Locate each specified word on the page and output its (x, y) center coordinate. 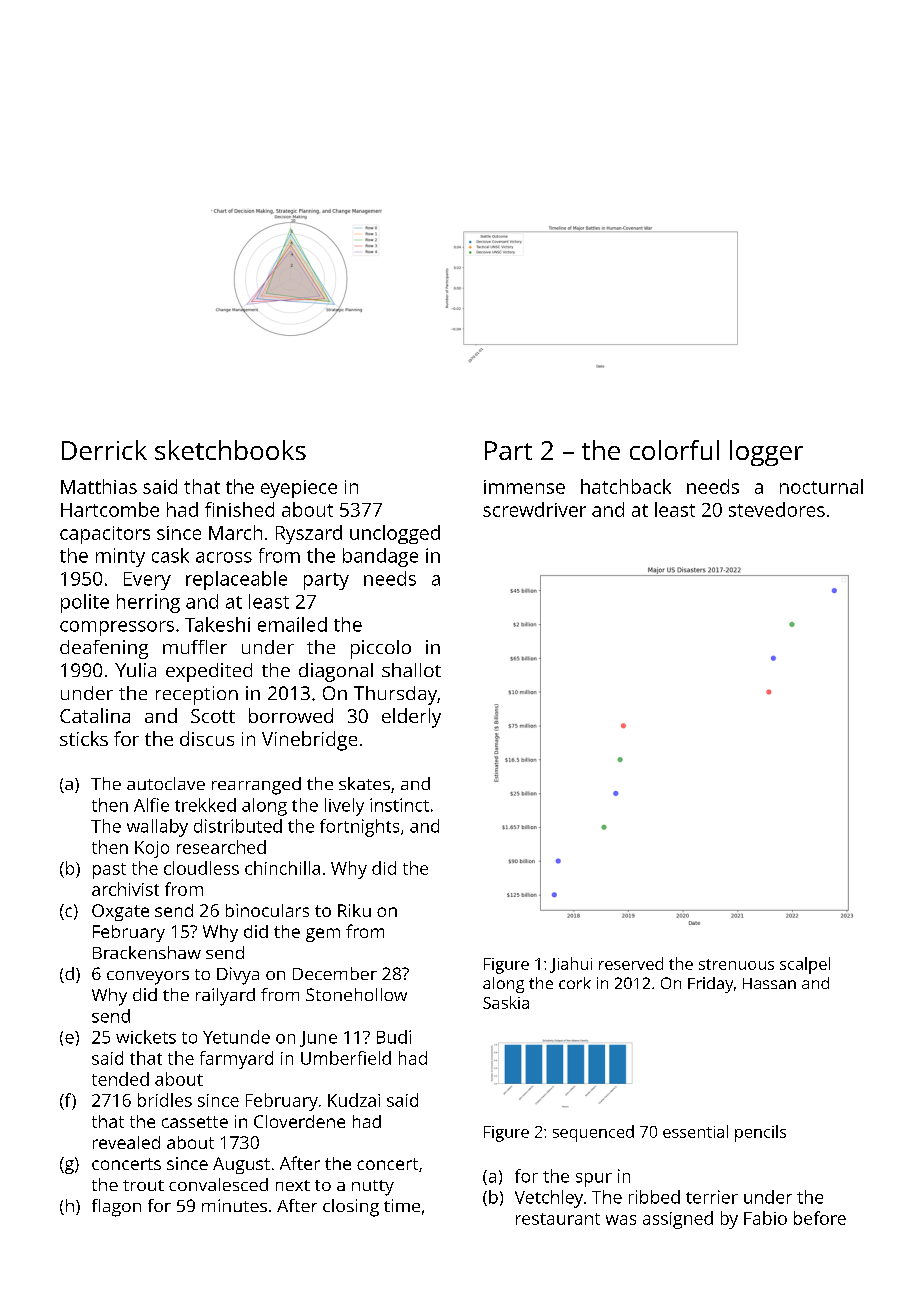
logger (766, 453)
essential (695, 1131)
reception (197, 695)
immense (524, 487)
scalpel (805, 965)
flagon (116, 1208)
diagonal (336, 672)
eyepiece (299, 489)
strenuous (736, 964)
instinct (399, 805)
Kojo (152, 849)
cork (575, 983)
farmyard (236, 1060)
